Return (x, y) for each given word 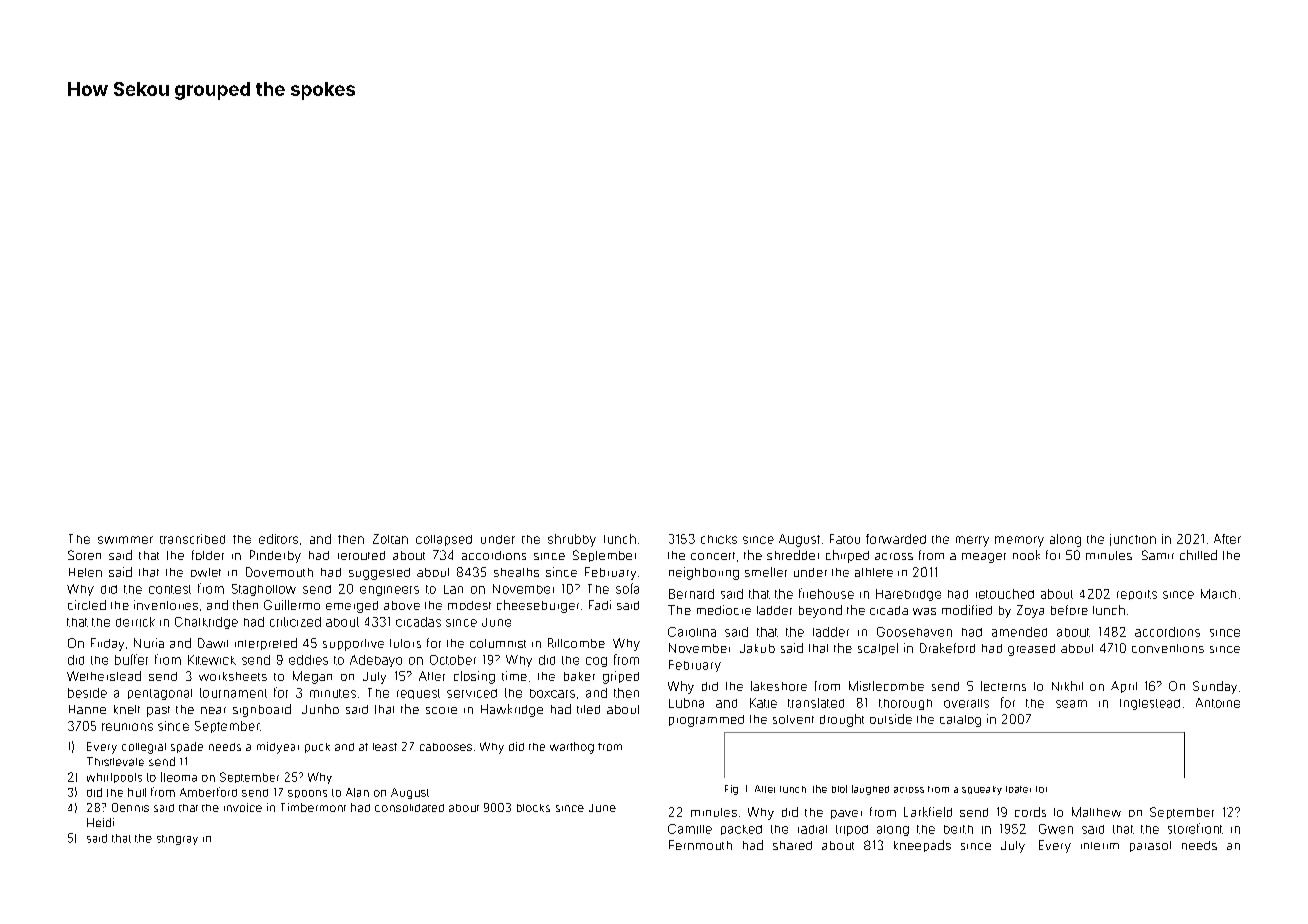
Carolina (692, 632)
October (453, 660)
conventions (1168, 648)
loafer (1018, 789)
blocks (533, 808)
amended (1019, 632)
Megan (312, 677)
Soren (84, 555)
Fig (731, 790)
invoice (243, 807)
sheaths (516, 572)
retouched (1005, 594)
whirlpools (114, 778)
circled (87, 605)
